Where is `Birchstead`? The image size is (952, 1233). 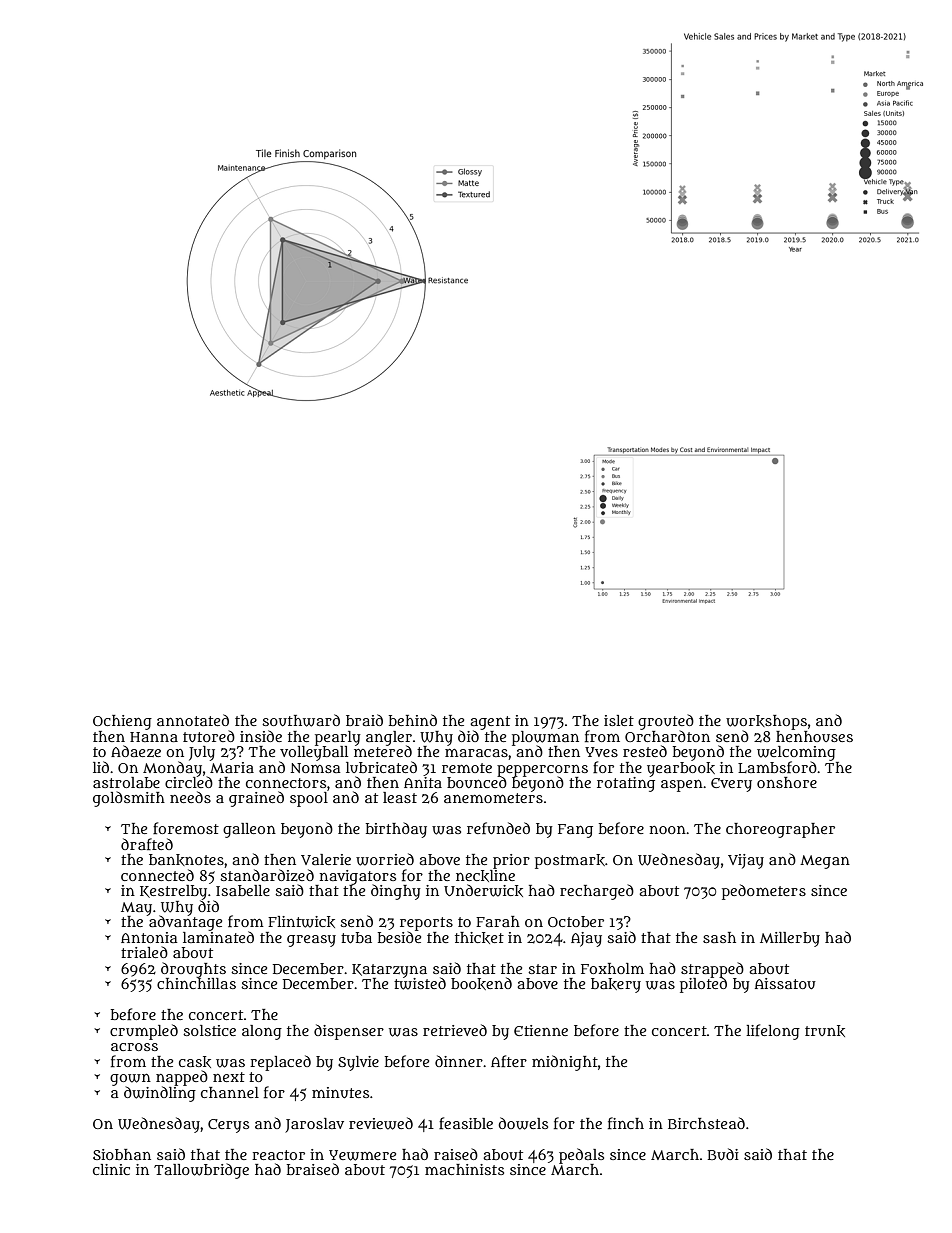
Birchstead is located at coordinates (706, 1123).
